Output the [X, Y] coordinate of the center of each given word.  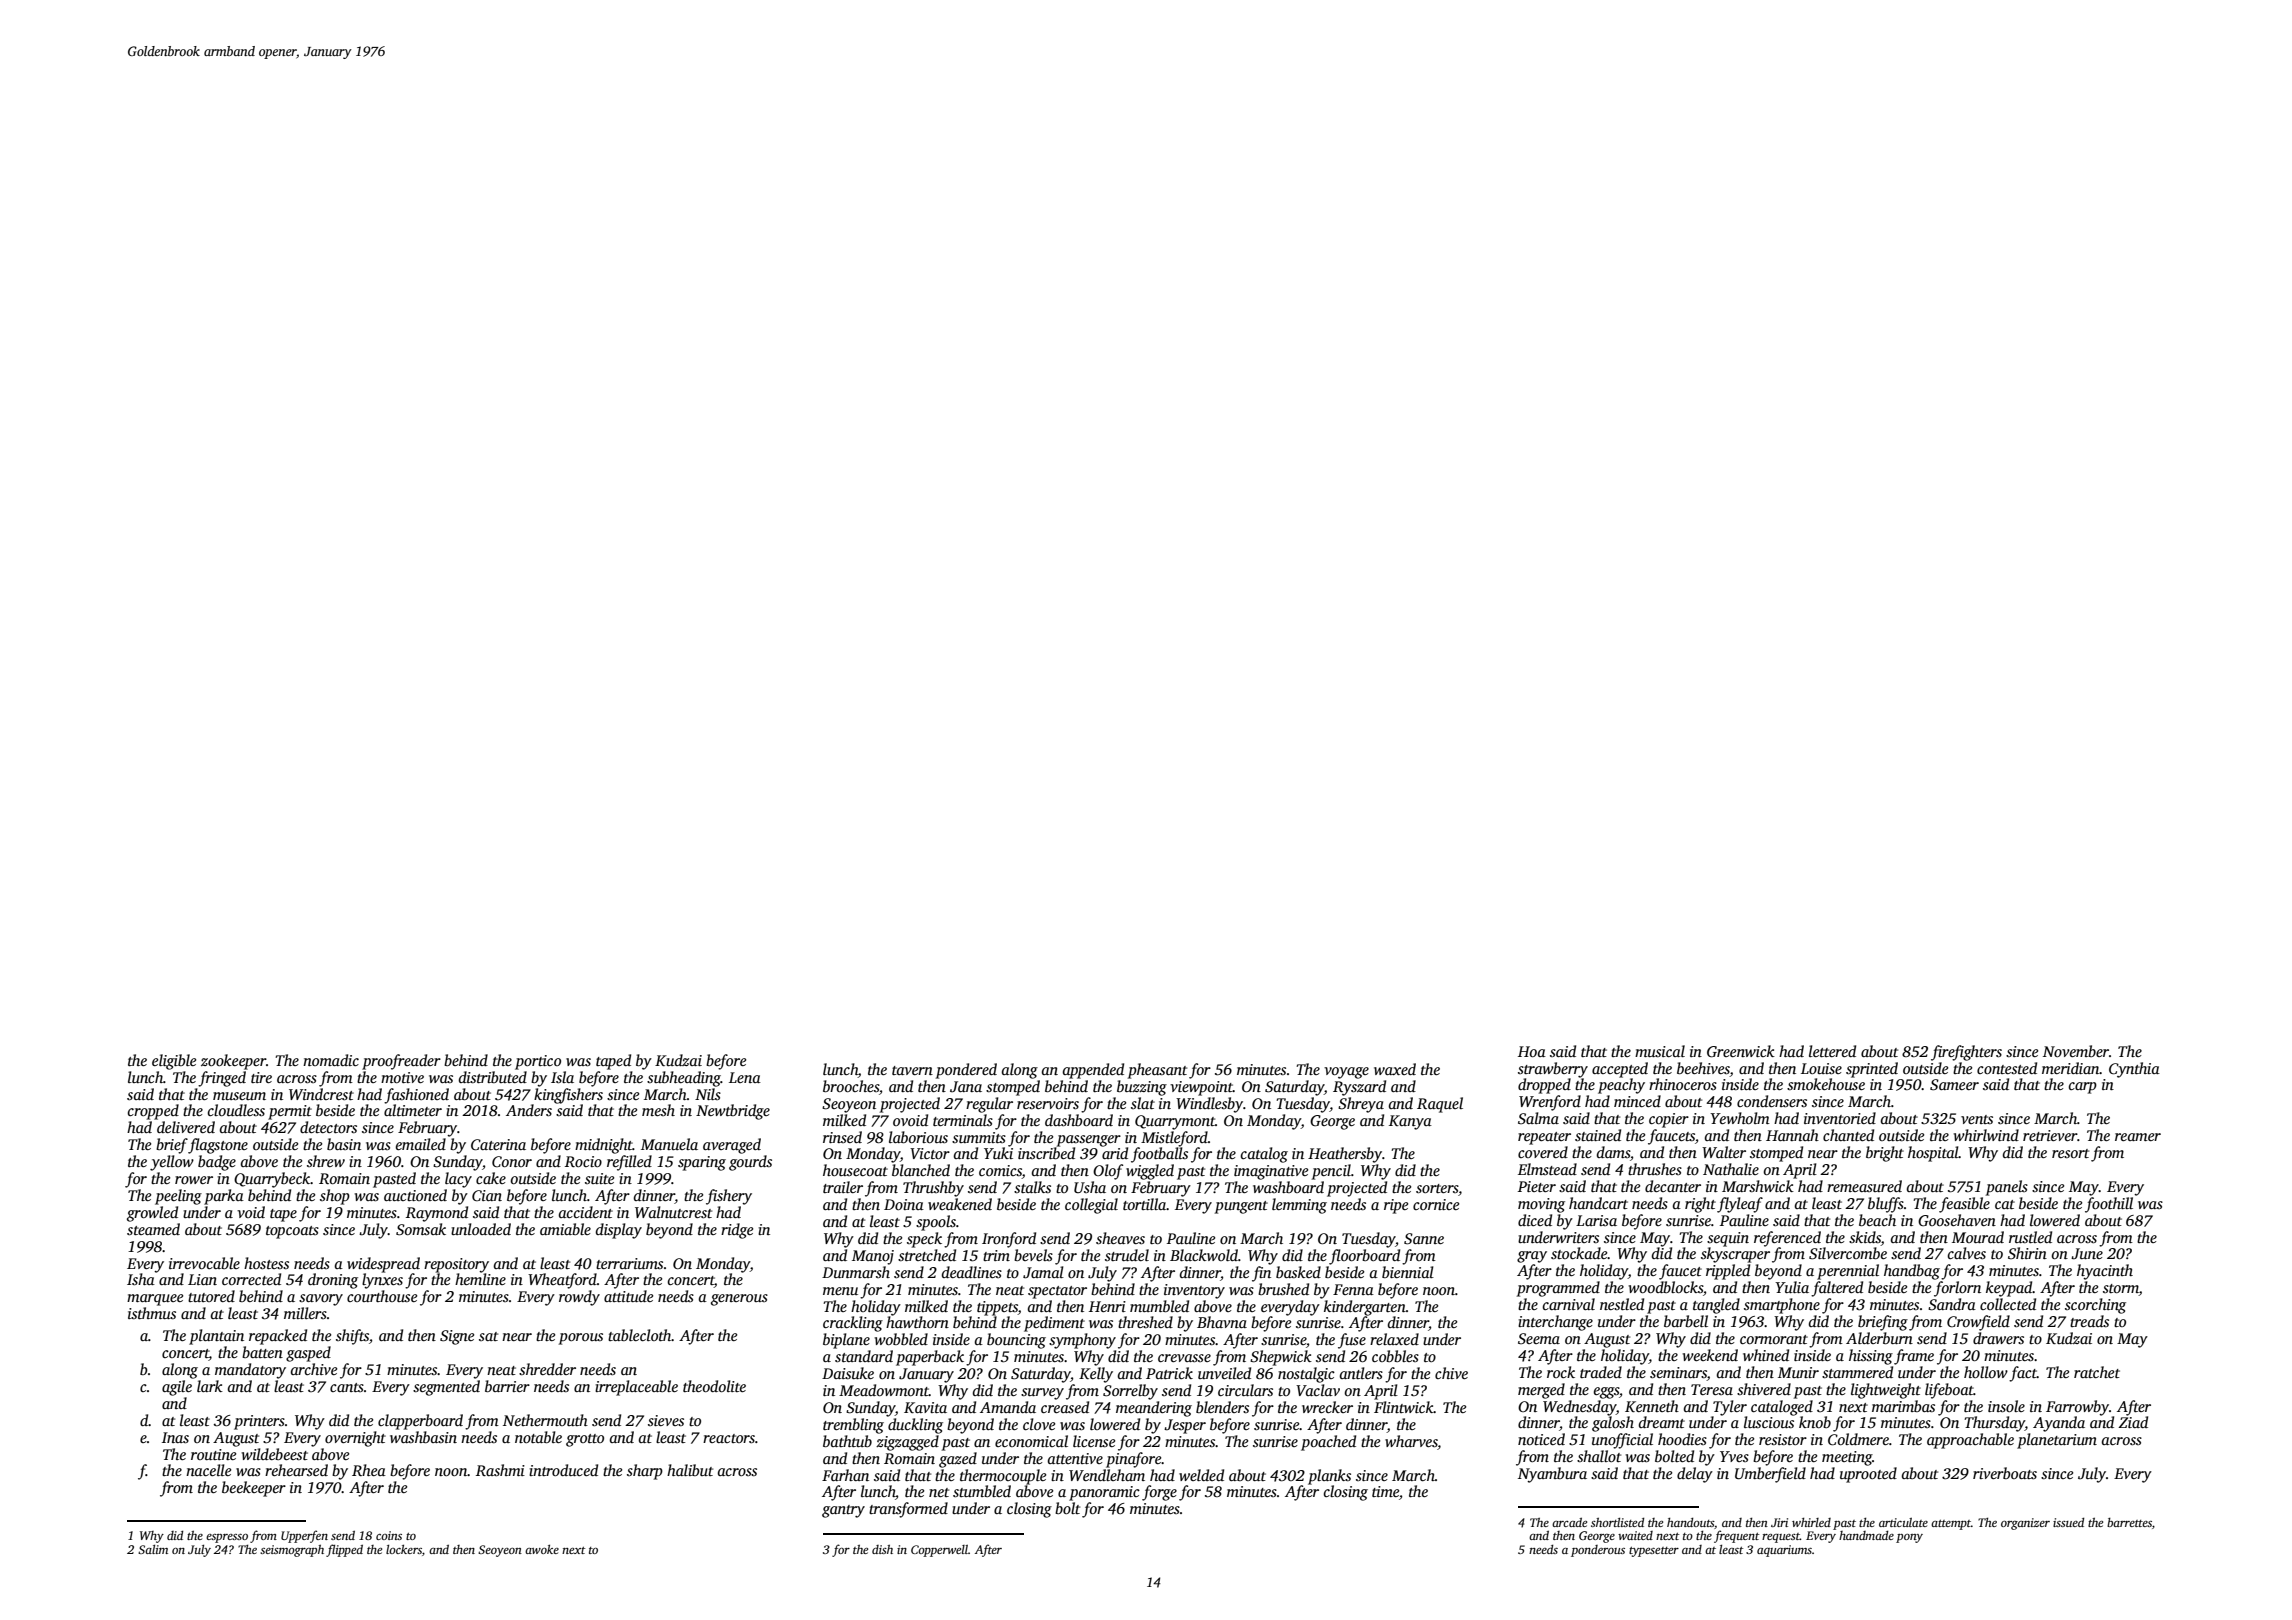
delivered [186, 1127]
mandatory [250, 1371]
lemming [1299, 1206]
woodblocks [1665, 1287]
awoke [542, 1549]
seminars [1678, 1372]
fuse [1352, 1341]
